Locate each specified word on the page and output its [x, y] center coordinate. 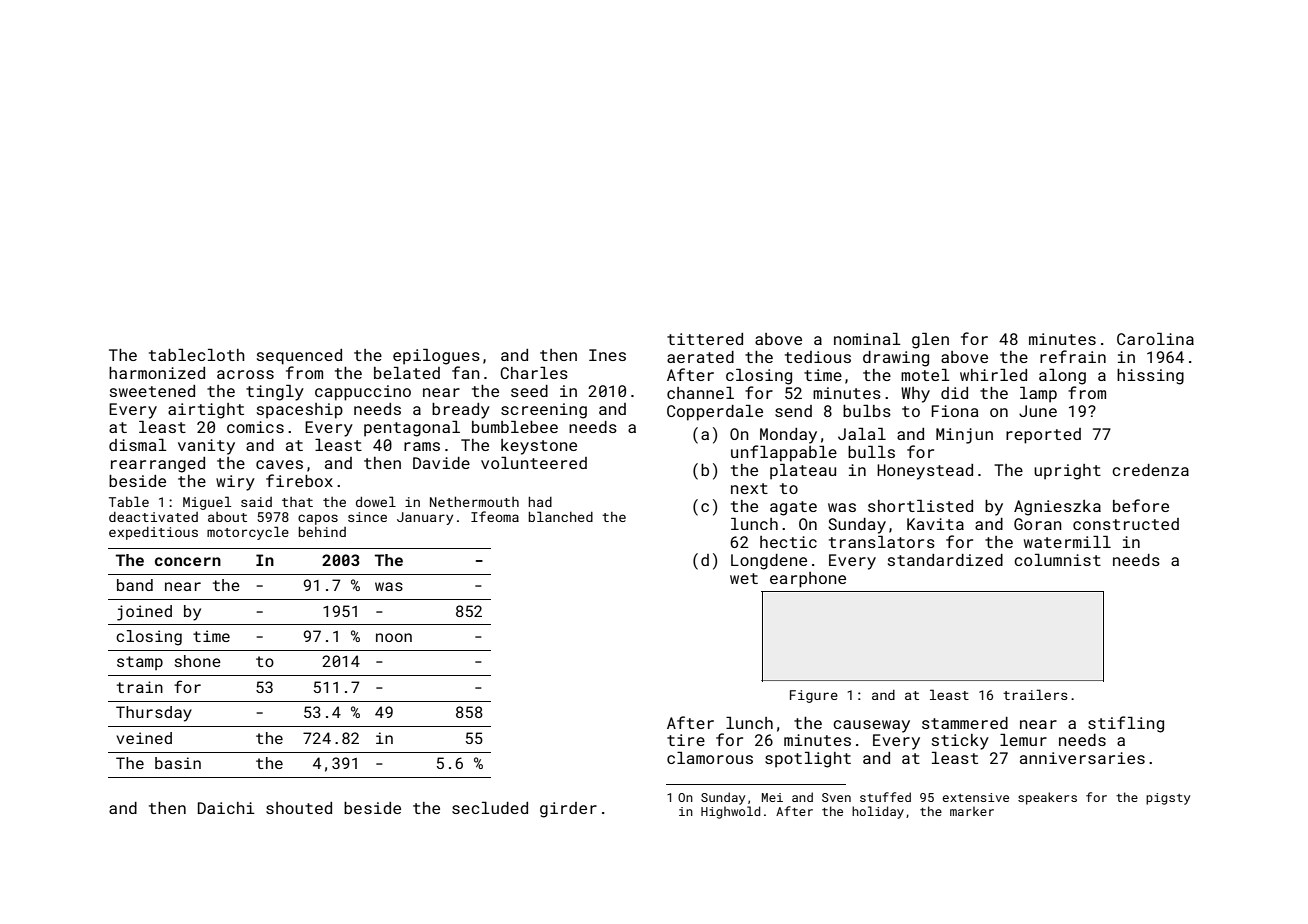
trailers [1035, 694]
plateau [803, 472]
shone [198, 661]
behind [322, 532]
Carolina [1155, 339]
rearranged [158, 465]
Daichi [226, 808]
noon [394, 637]
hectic [788, 542]
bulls [871, 452]
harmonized [157, 373]
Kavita [935, 524]
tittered [705, 339]
